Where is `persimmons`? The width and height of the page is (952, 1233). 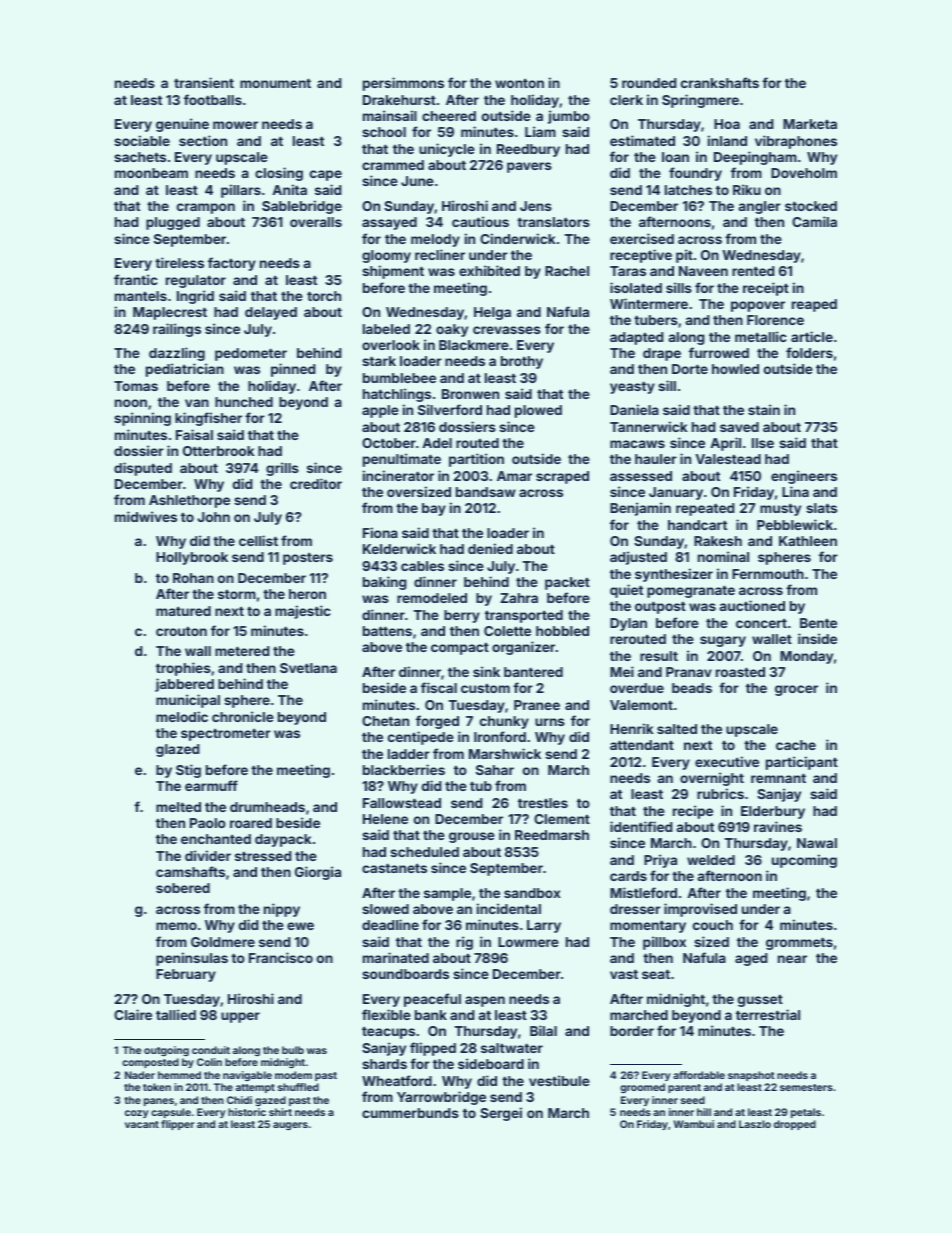 persimmons is located at coordinates (403, 84).
